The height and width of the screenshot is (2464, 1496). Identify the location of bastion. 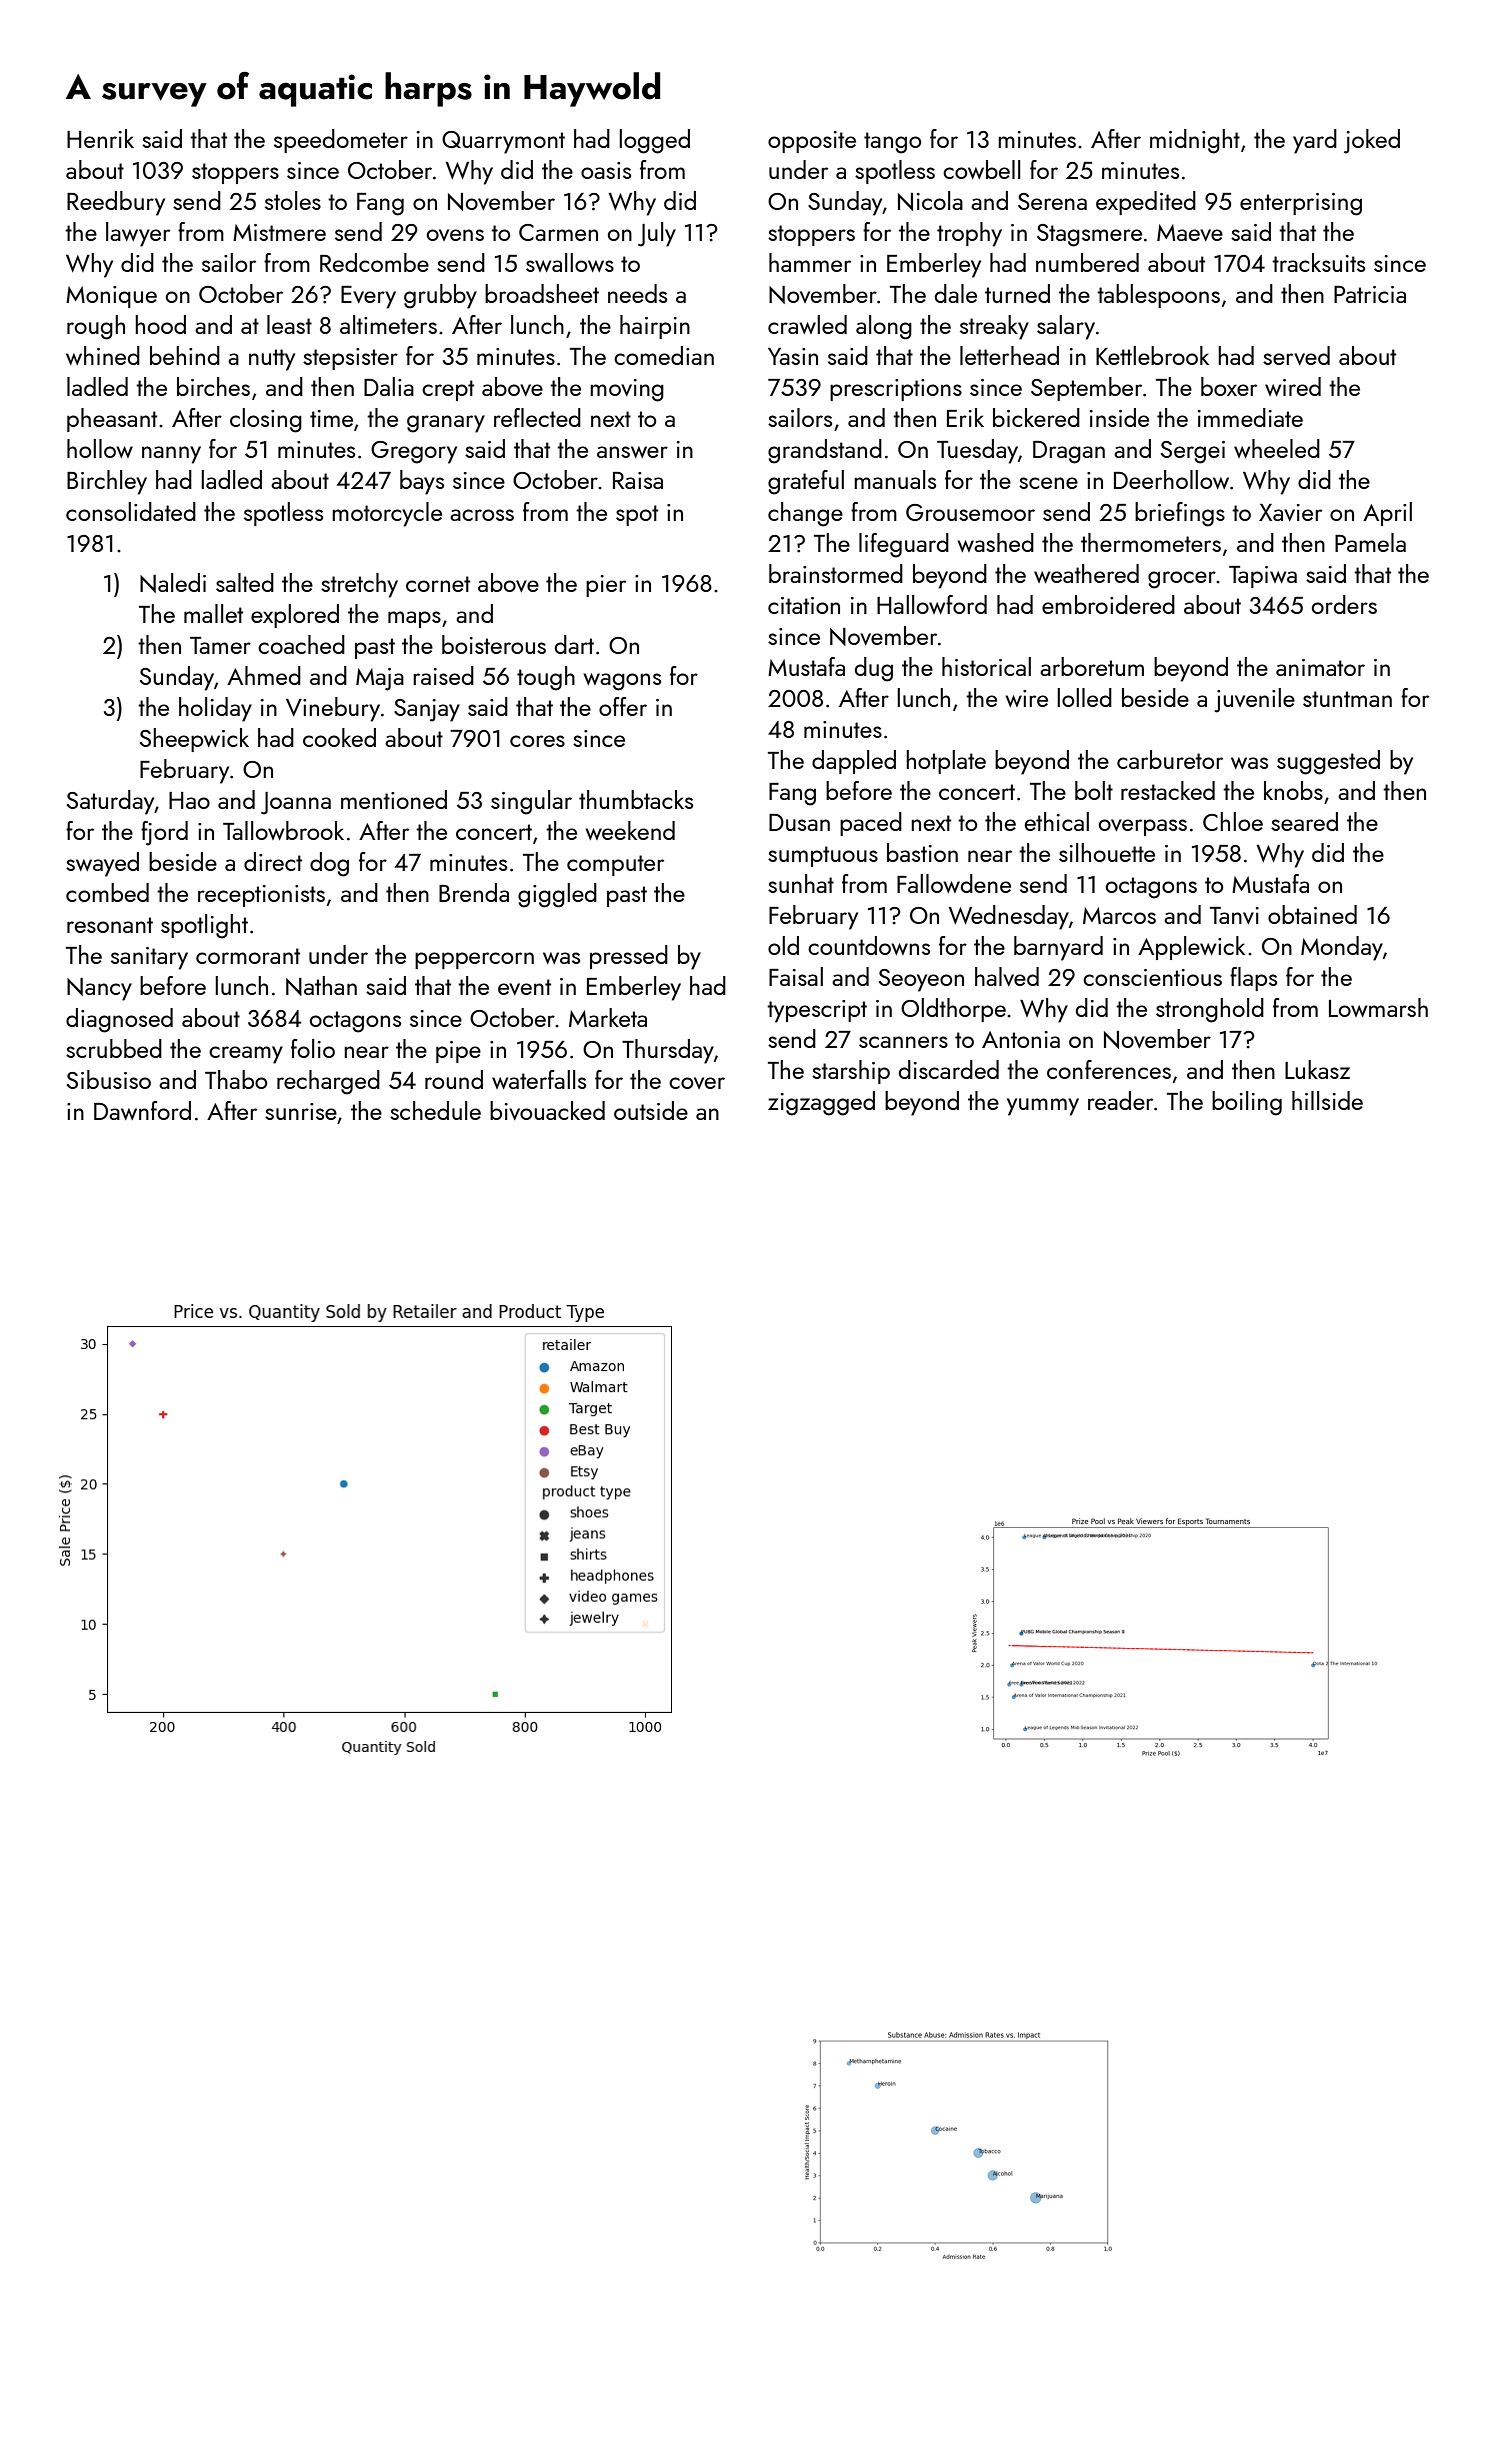
(922, 852).
